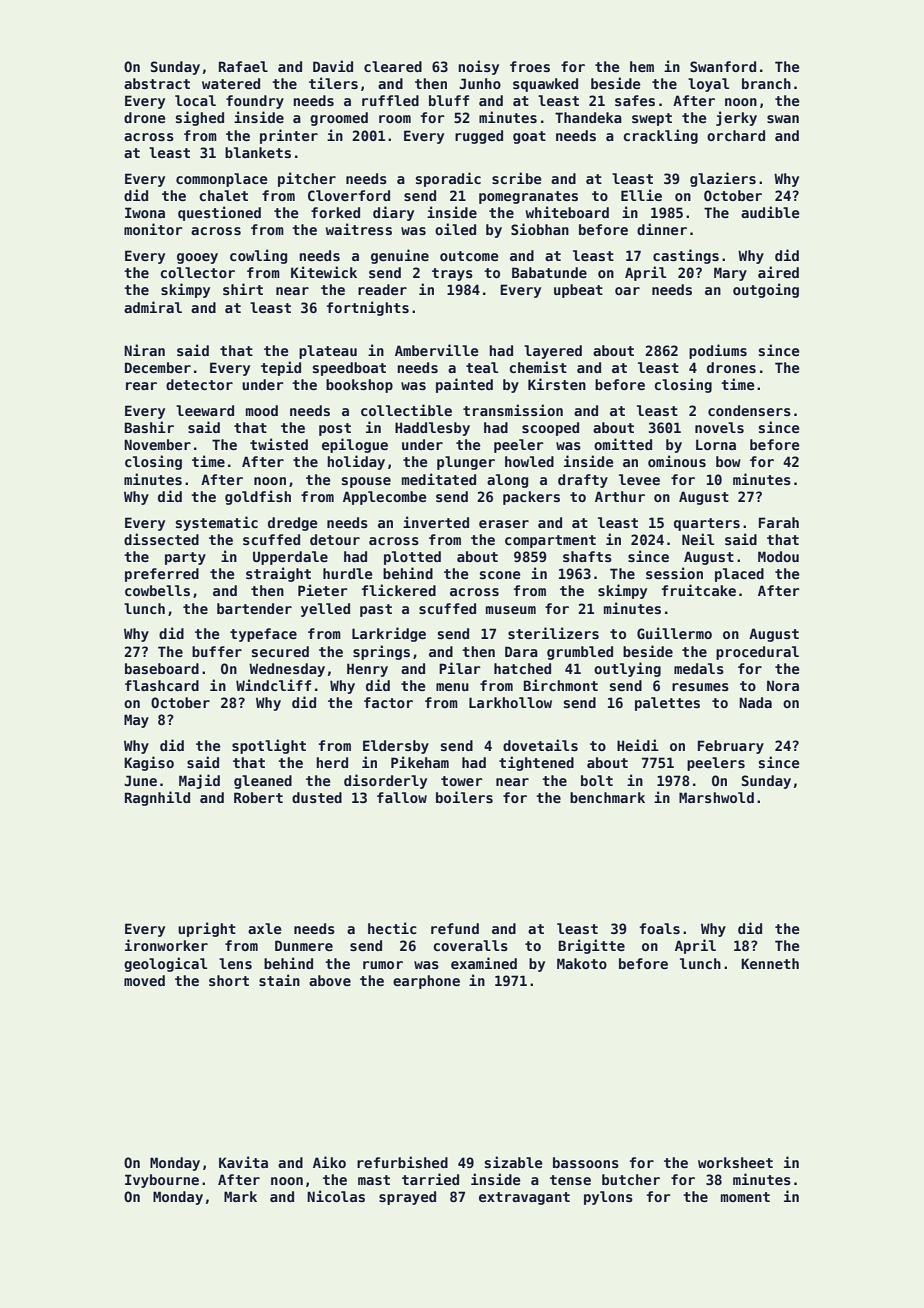  I want to click on moment, so click(745, 1197).
